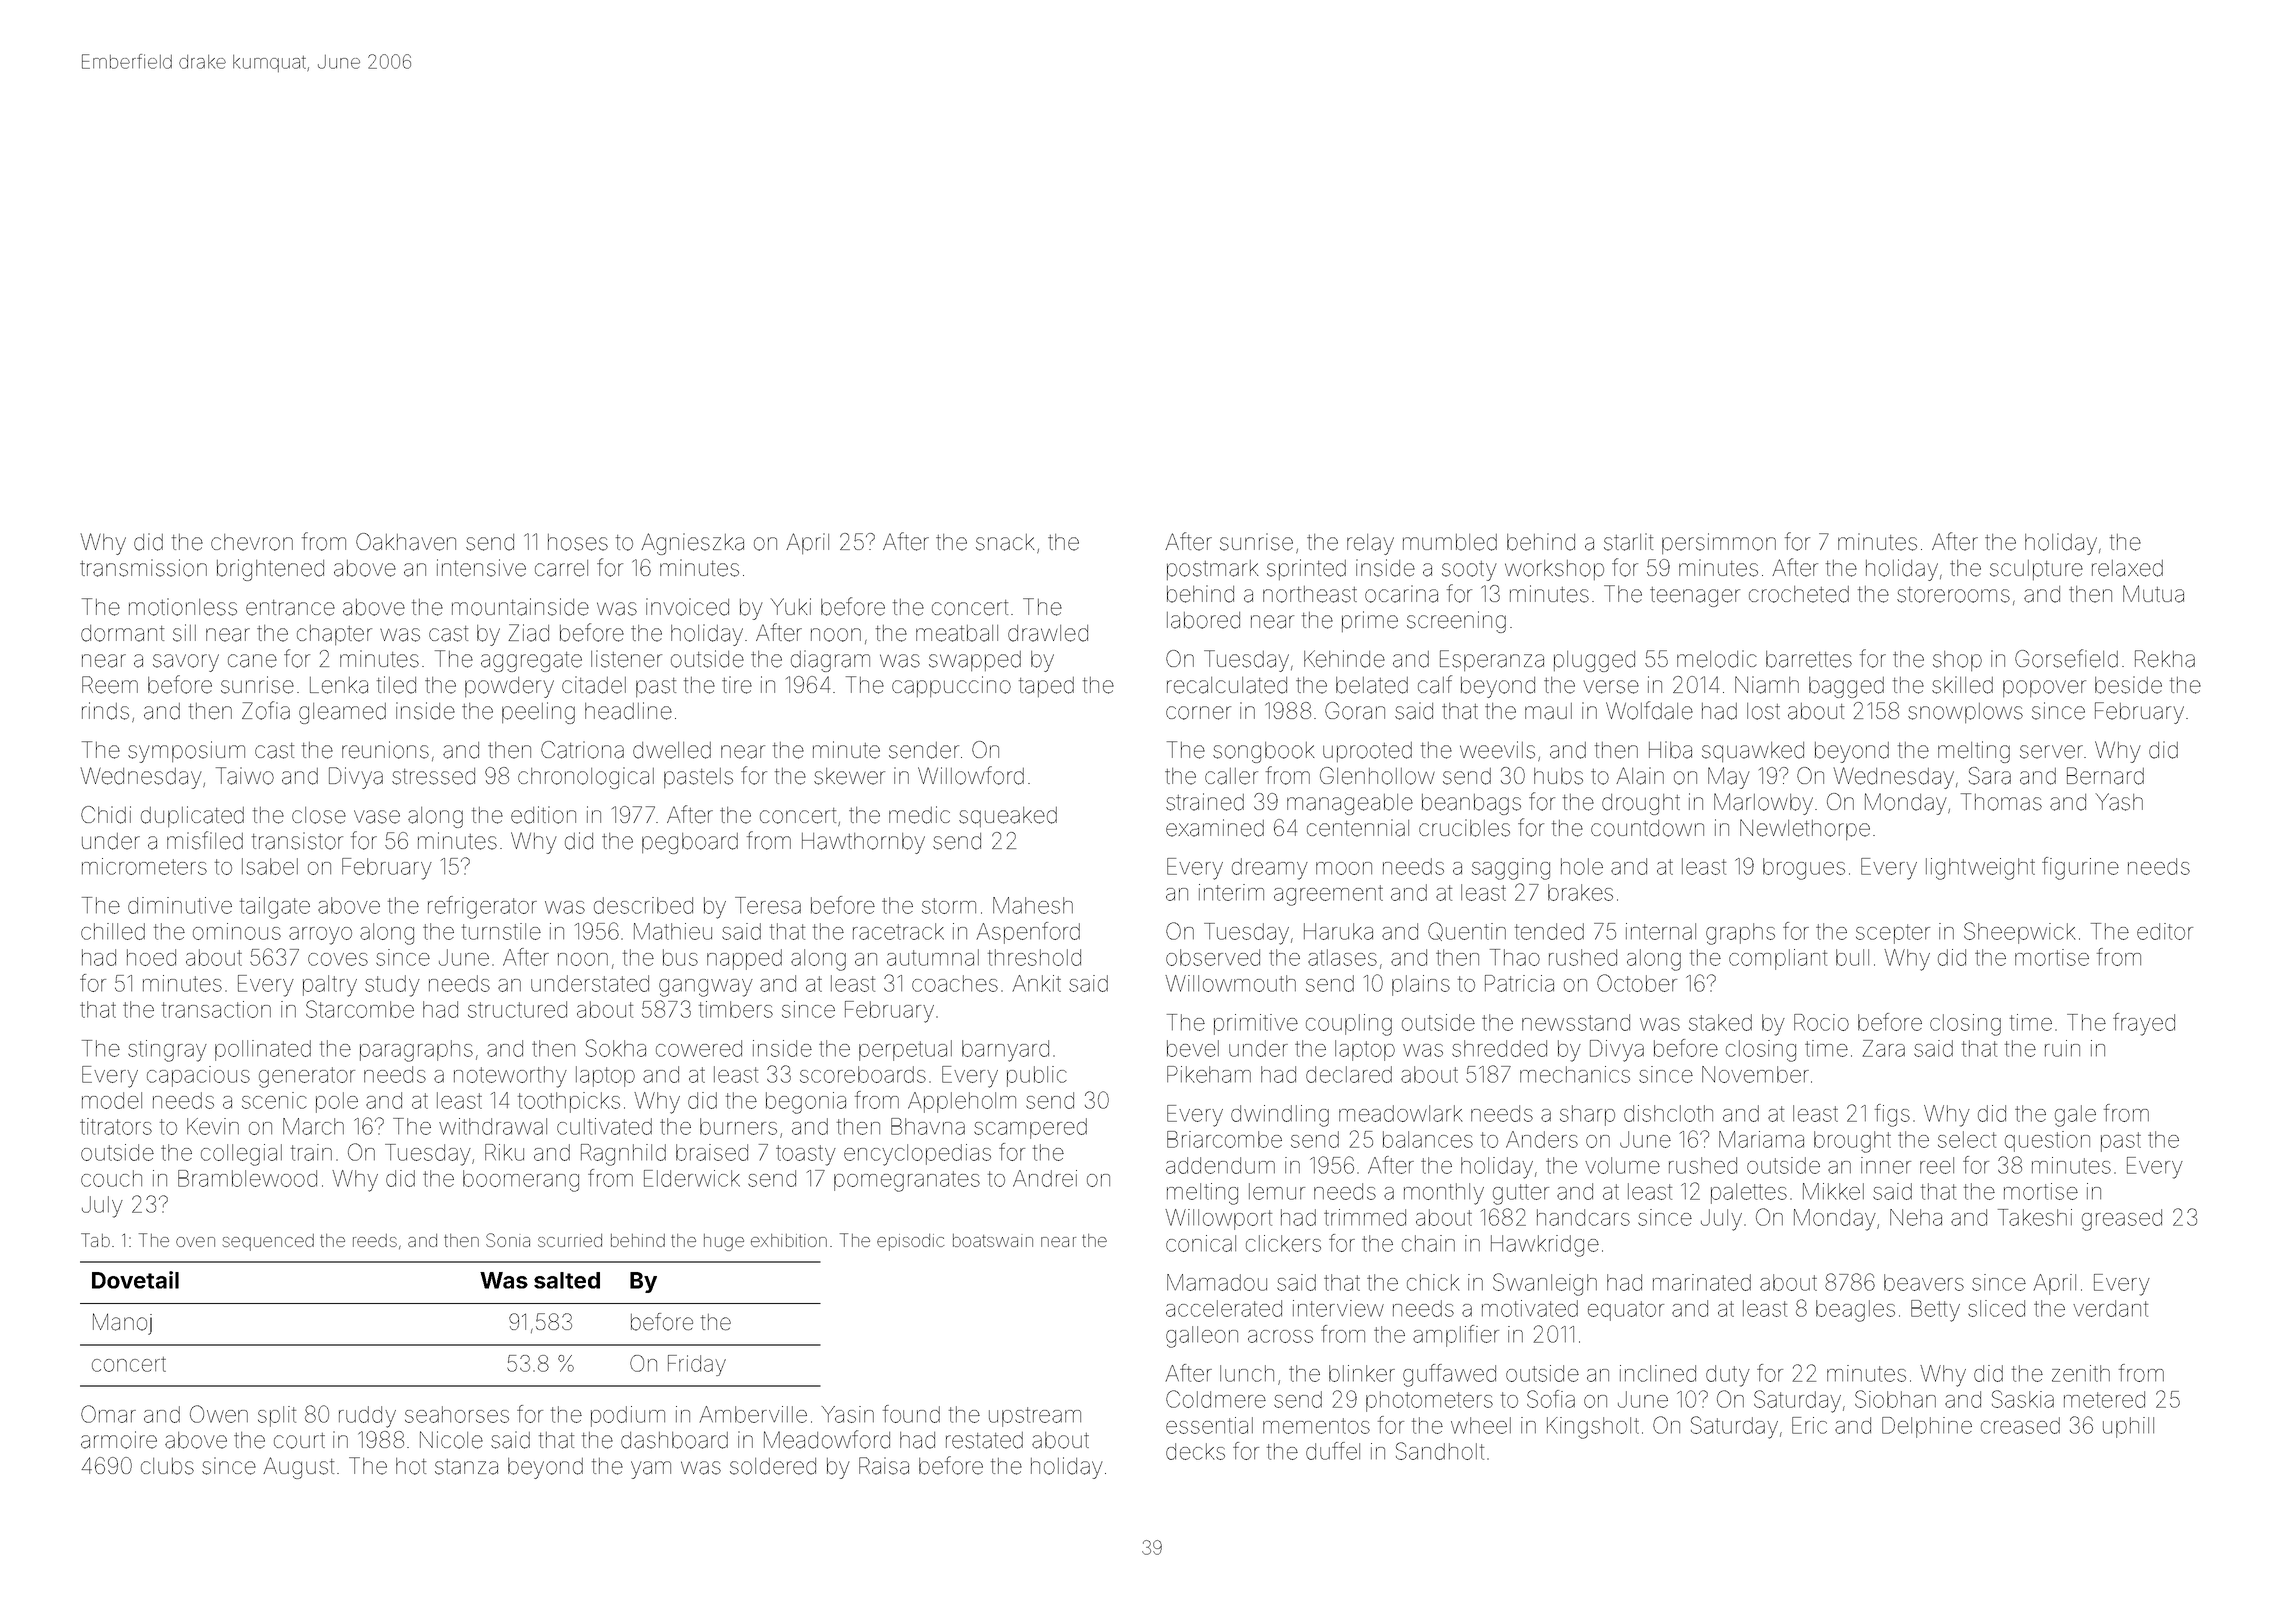 The height and width of the screenshot is (1614, 2282). Describe the element at coordinates (1195, 1451) in the screenshot. I see `decks` at that location.
